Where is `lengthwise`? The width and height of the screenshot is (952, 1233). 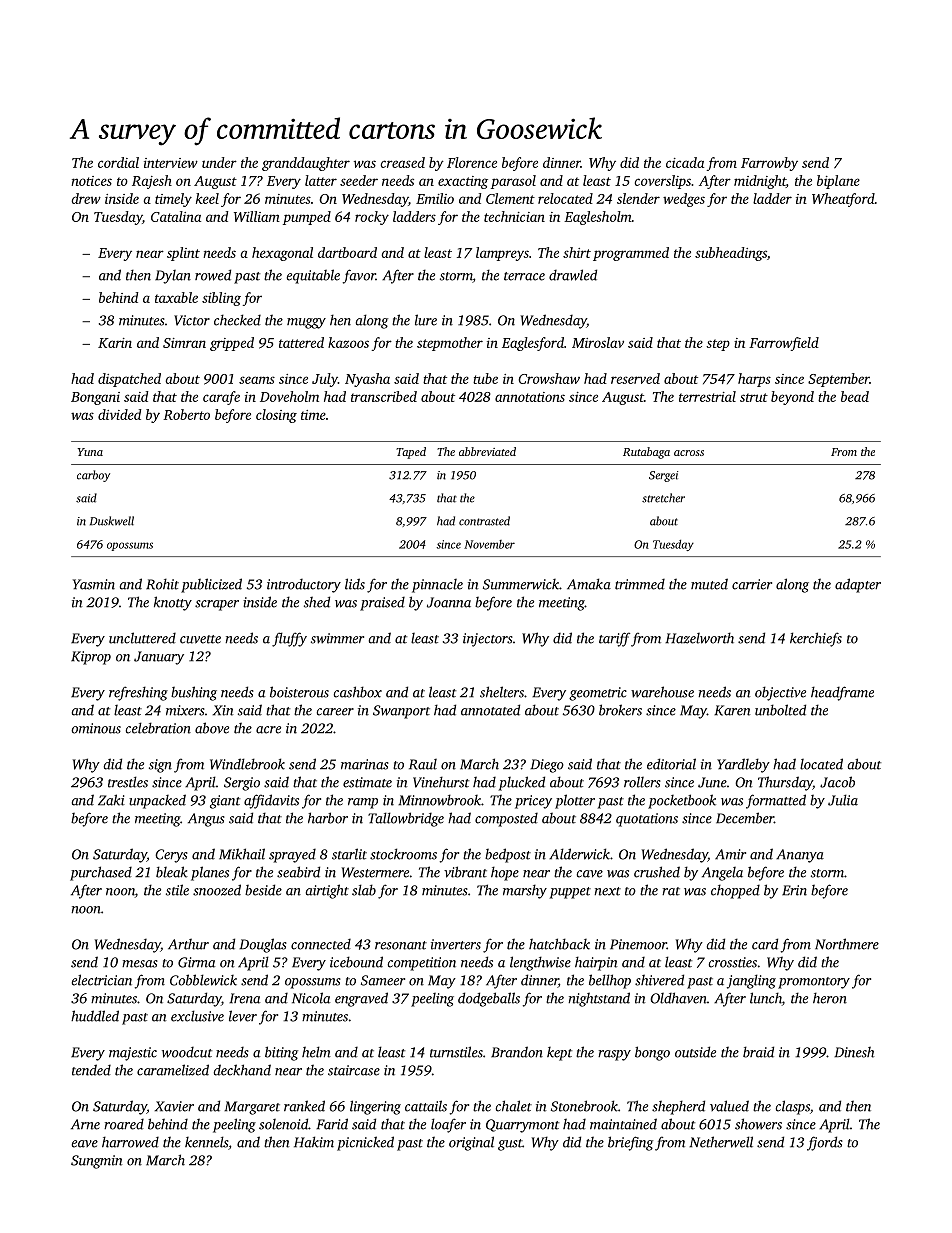
lengthwise is located at coordinates (540, 963).
